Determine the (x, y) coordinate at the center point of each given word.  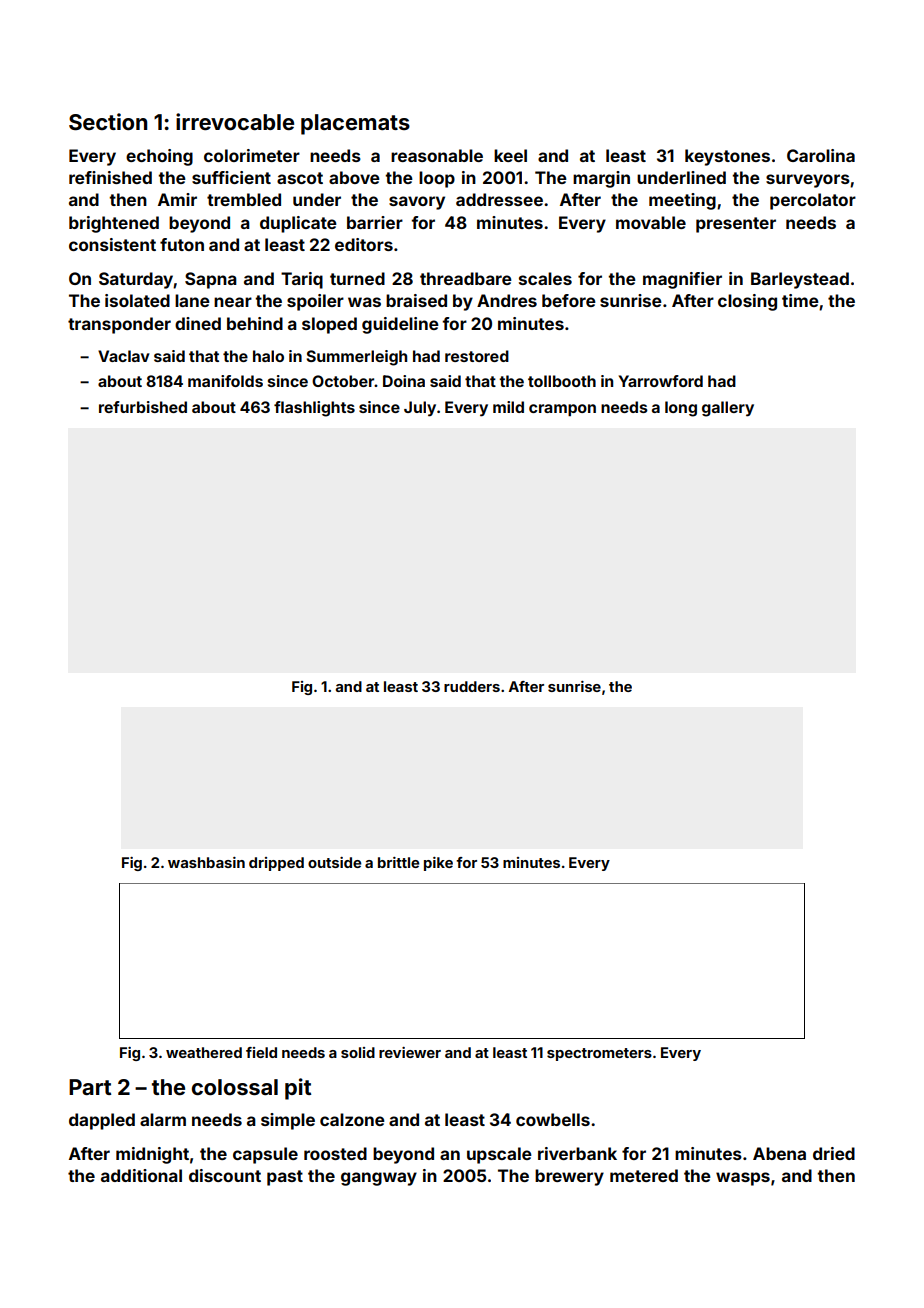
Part (90, 1087)
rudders (472, 686)
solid (358, 1052)
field (261, 1052)
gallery (728, 409)
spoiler (315, 302)
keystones (727, 157)
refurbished (143, 407)
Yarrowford (661, 381)
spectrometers (599, 1054)
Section (108, 122)
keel (510, 155)
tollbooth (562, 381)
